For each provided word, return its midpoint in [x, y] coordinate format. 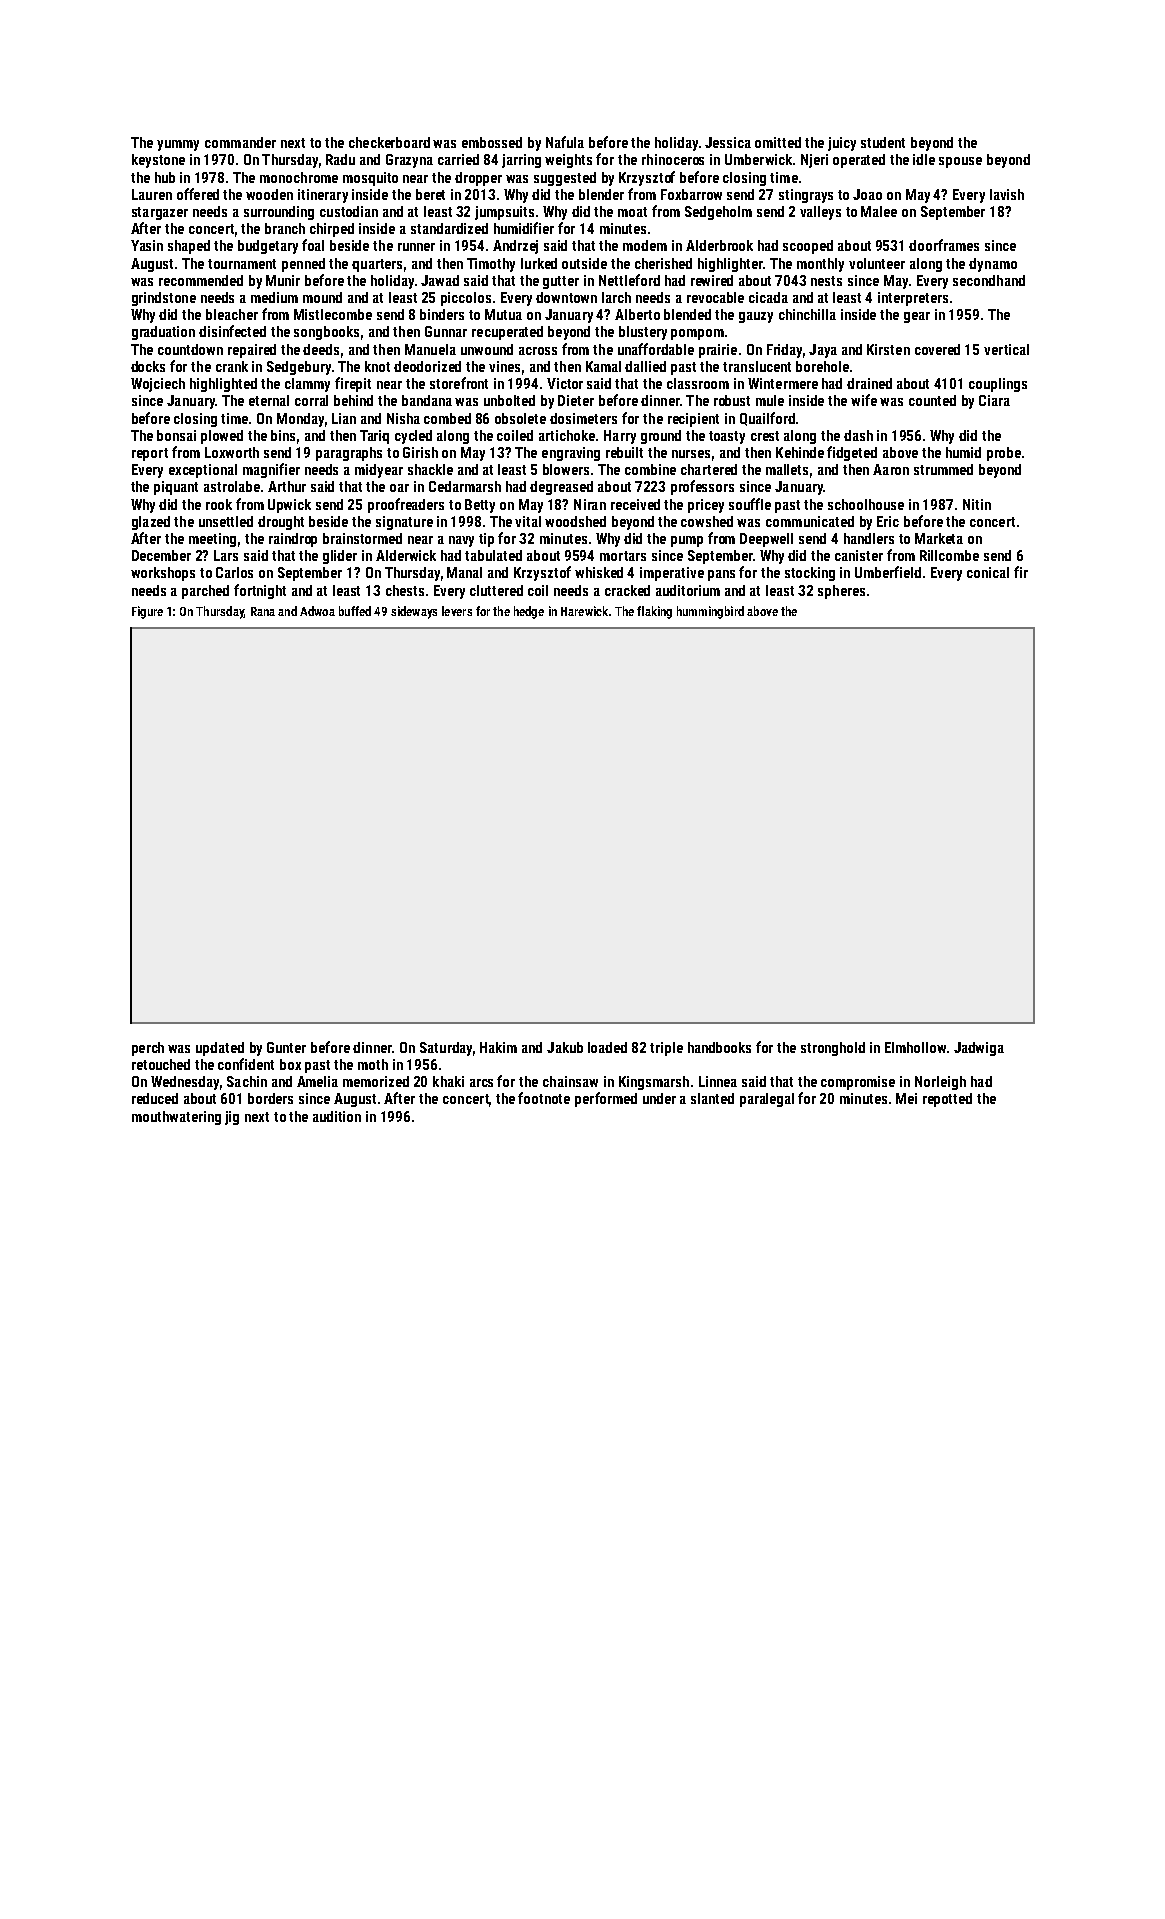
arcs [481, 1083]
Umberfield [888, 572]
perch [148, 1049]
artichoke [567, 435]
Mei [906, 1098]
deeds [321, 349]
